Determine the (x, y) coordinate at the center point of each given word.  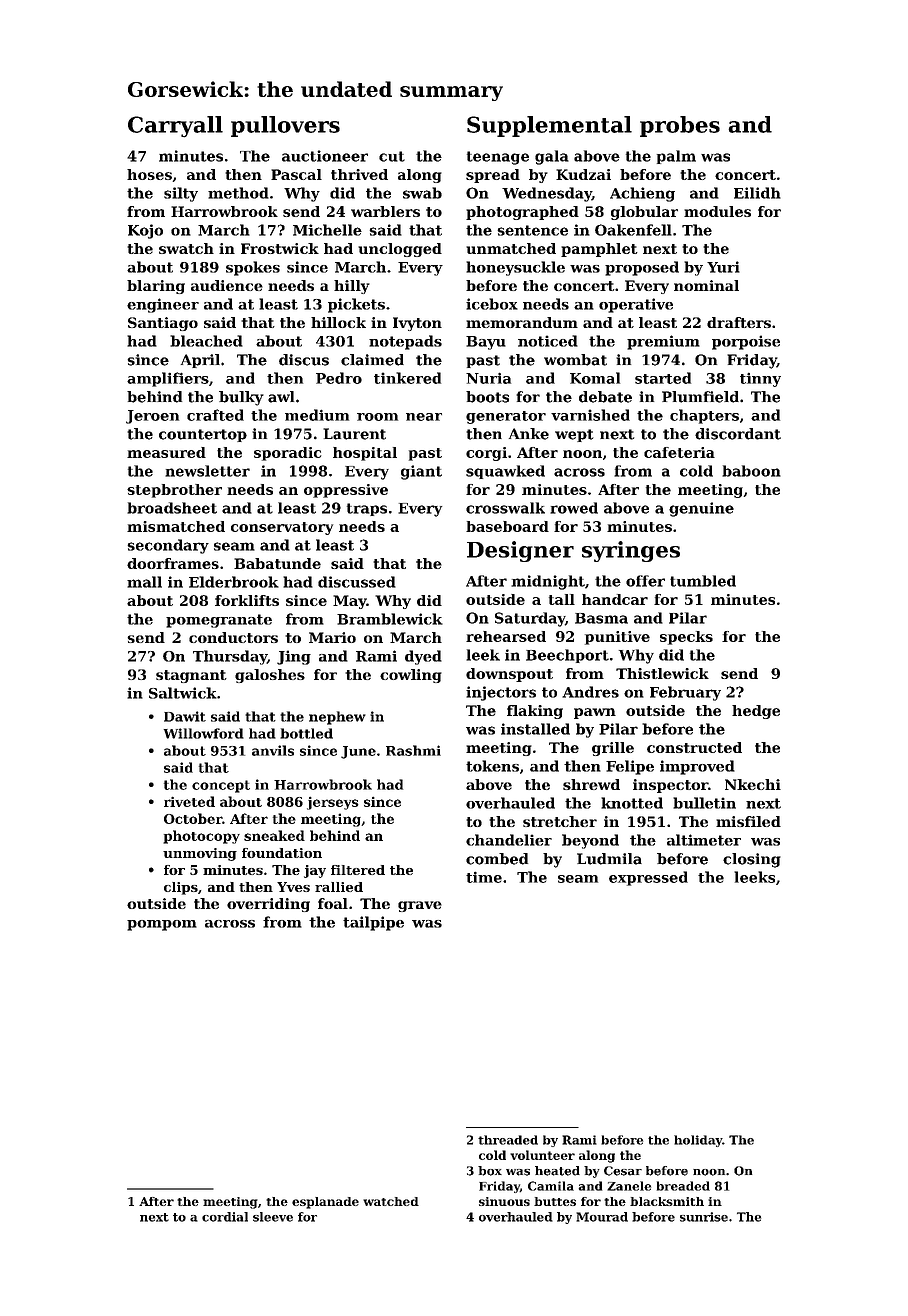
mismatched (176, 526)
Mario (332, 637)
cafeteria (679, 452)
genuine (701, 509)
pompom (162, 925)
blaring (156, 287)
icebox (492, 304)
